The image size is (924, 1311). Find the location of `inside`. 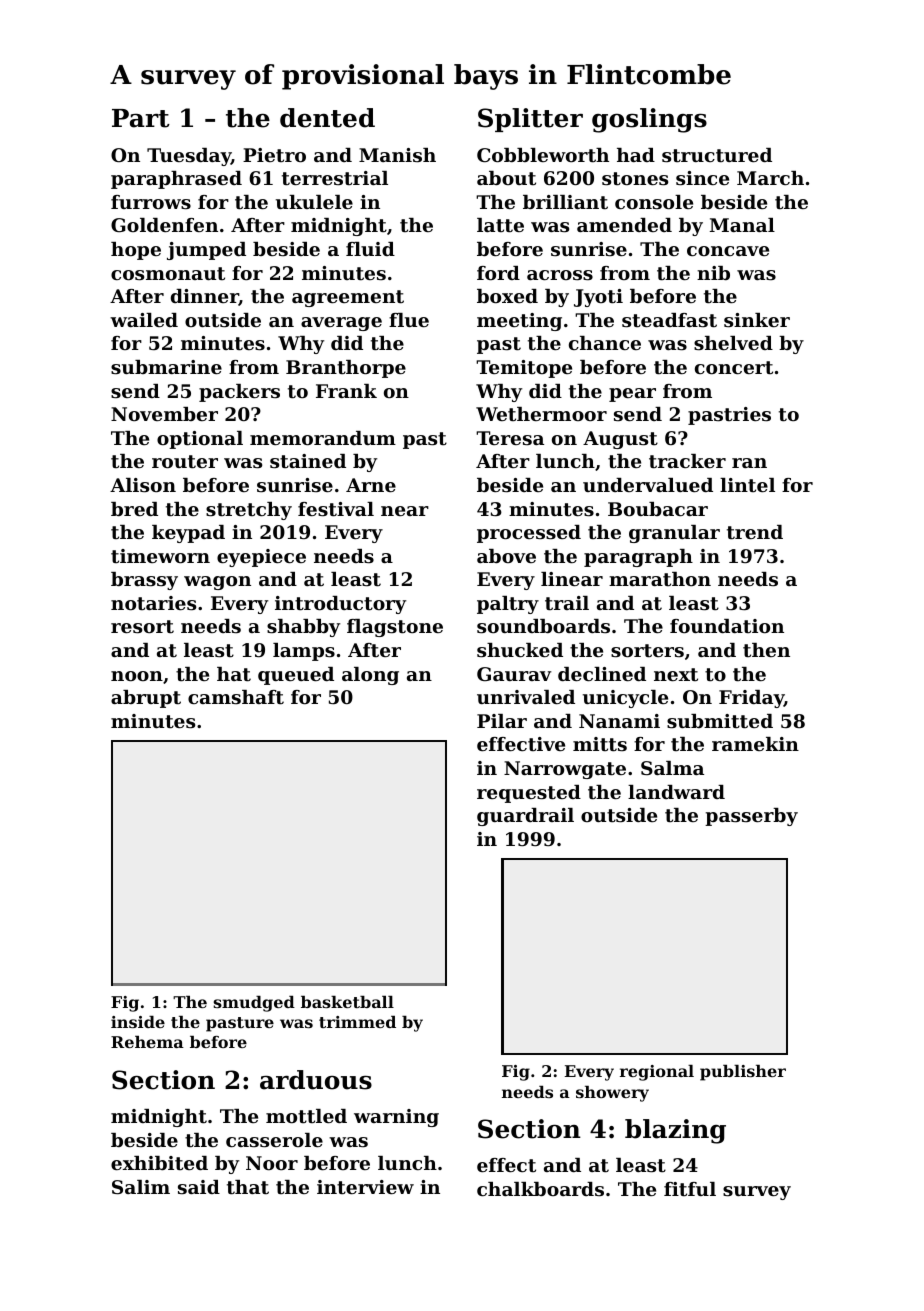

inside is located at coordinates (138, 1022).
